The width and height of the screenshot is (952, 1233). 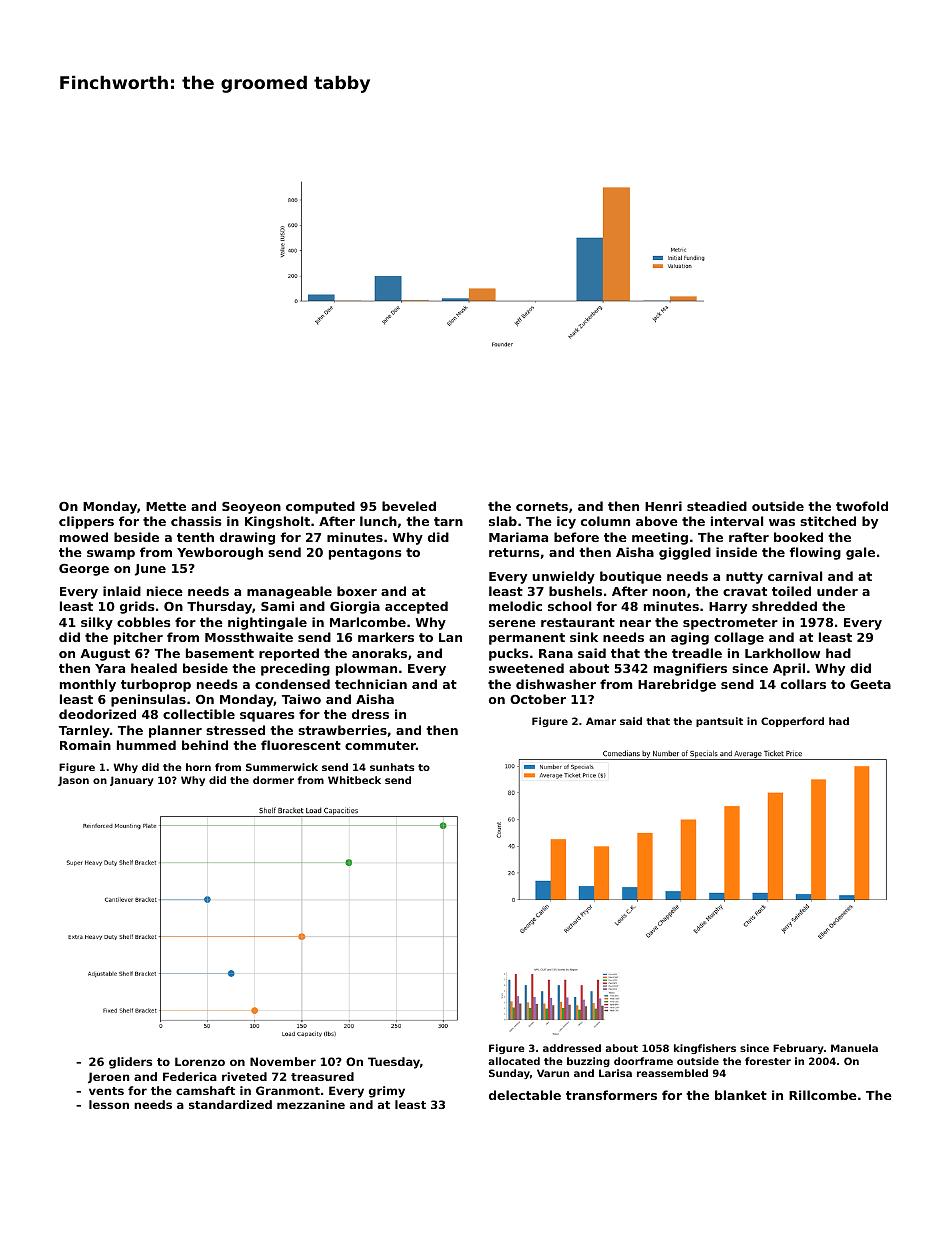 I want to click on Mette, so click(x=166, y=506).
